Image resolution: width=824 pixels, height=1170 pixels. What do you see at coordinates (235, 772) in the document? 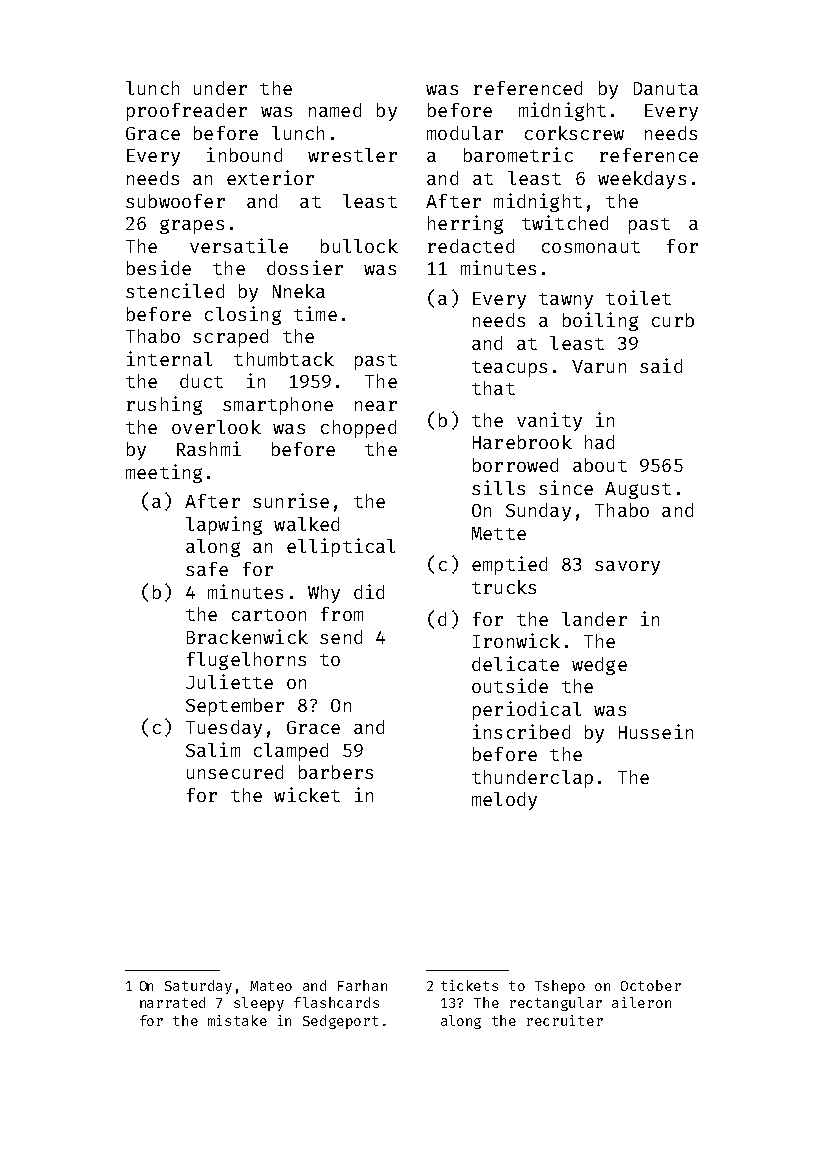
I see `unsecured` at bounding box center [235, 772].
